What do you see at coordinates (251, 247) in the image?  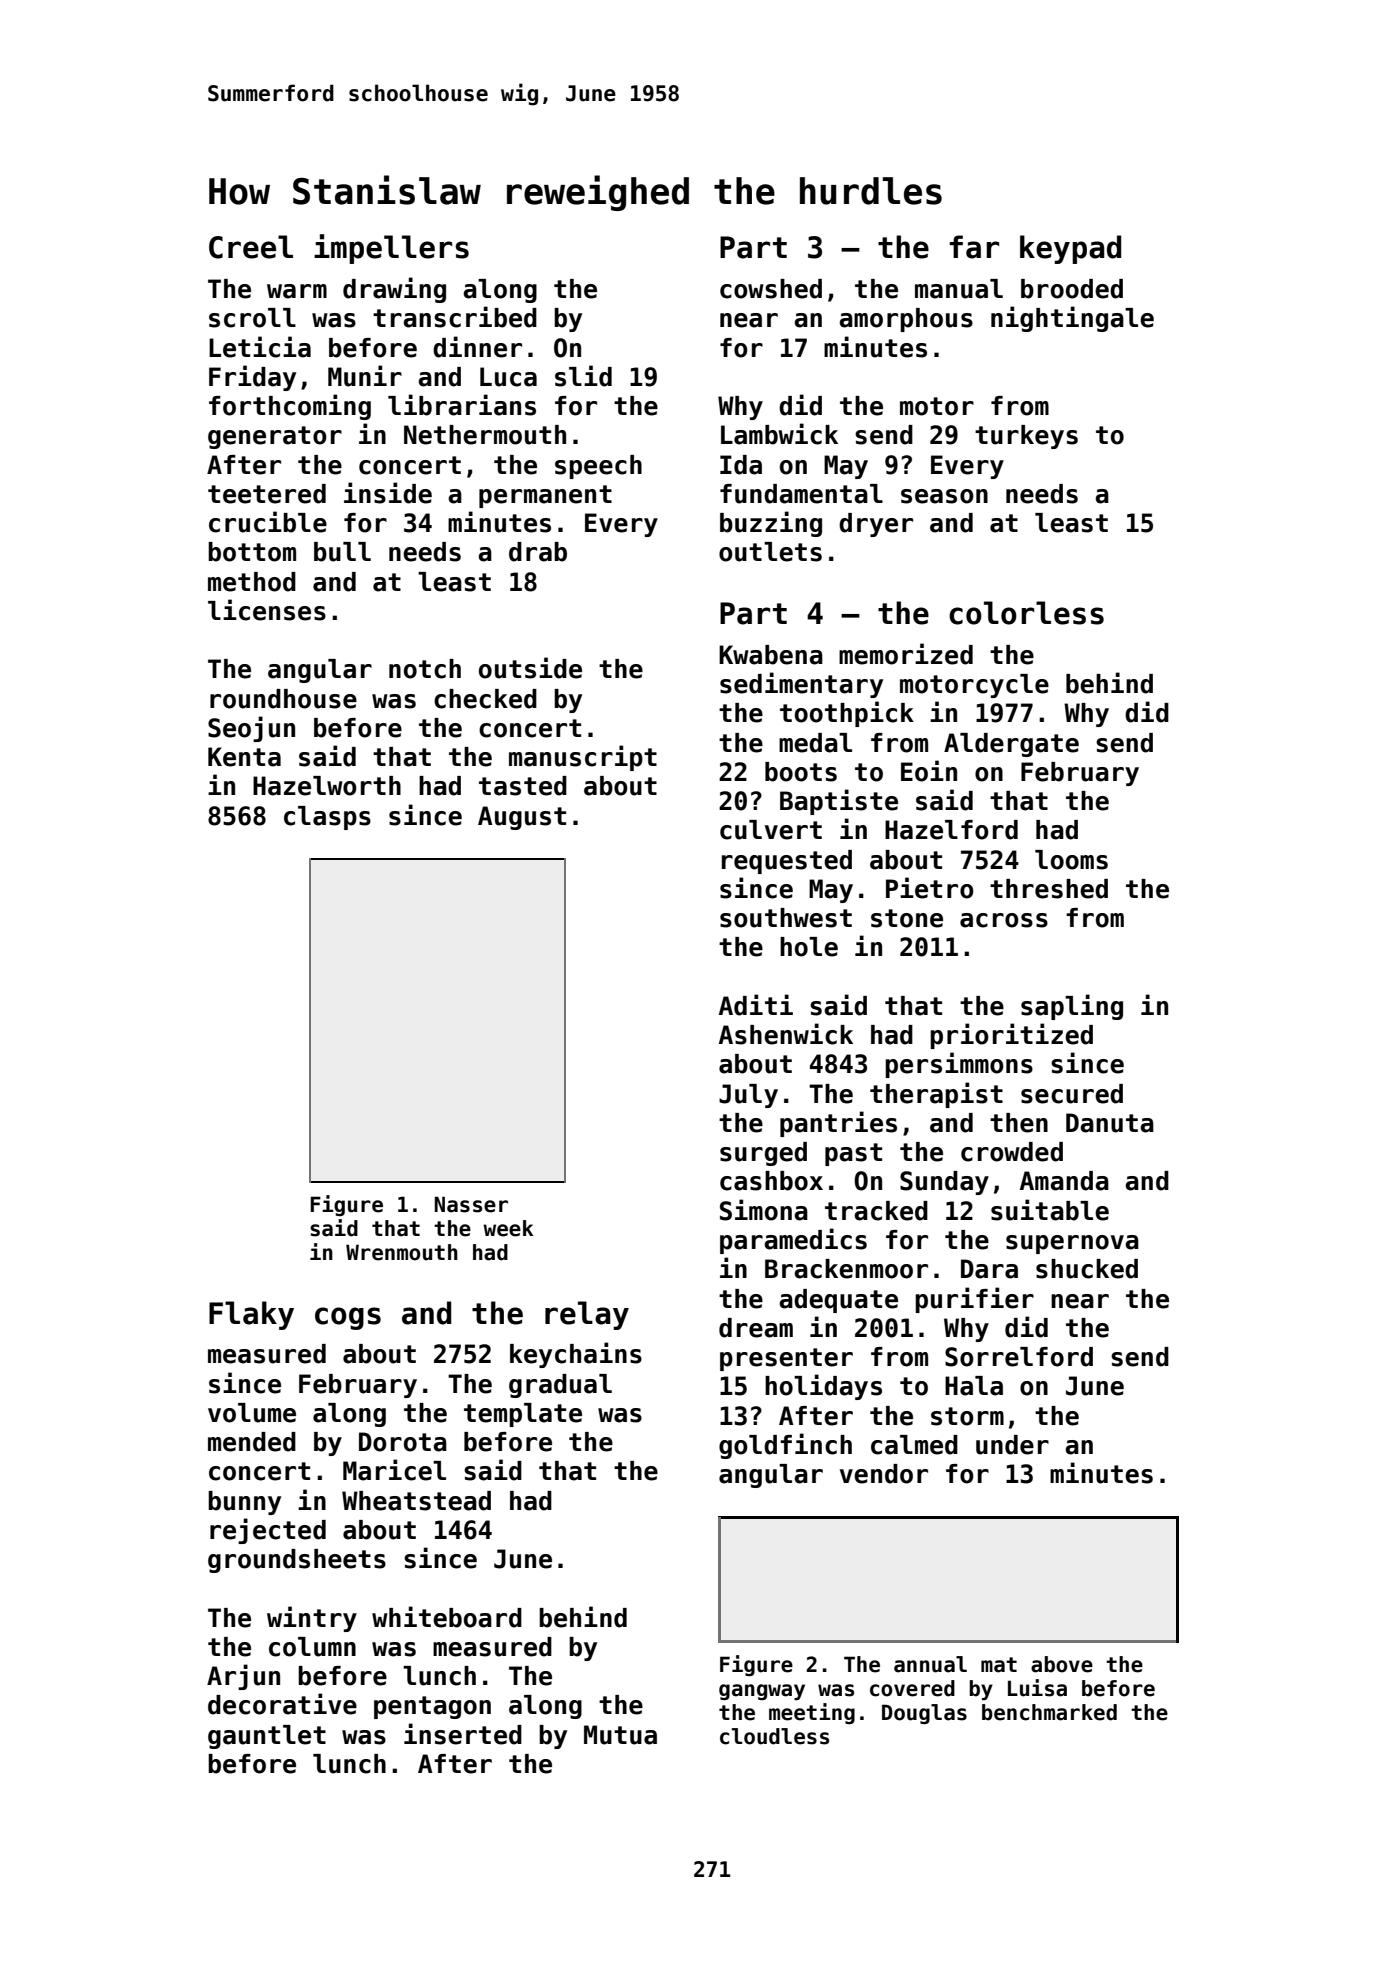 I see `Creel` at bounding box center [251, 247].
